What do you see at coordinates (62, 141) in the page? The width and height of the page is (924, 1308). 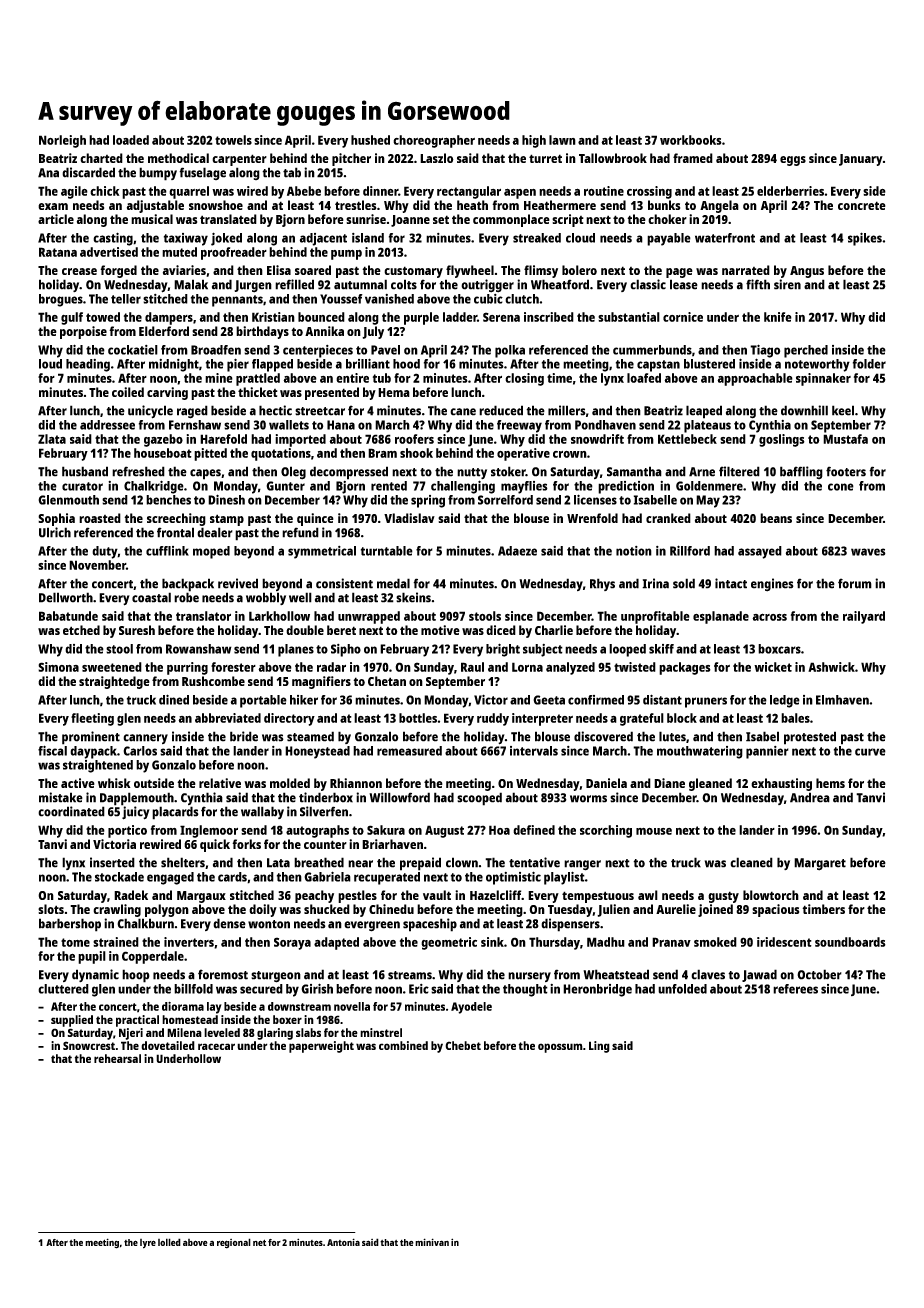 I see `Norleigh` at bounding box center [62, 141].
